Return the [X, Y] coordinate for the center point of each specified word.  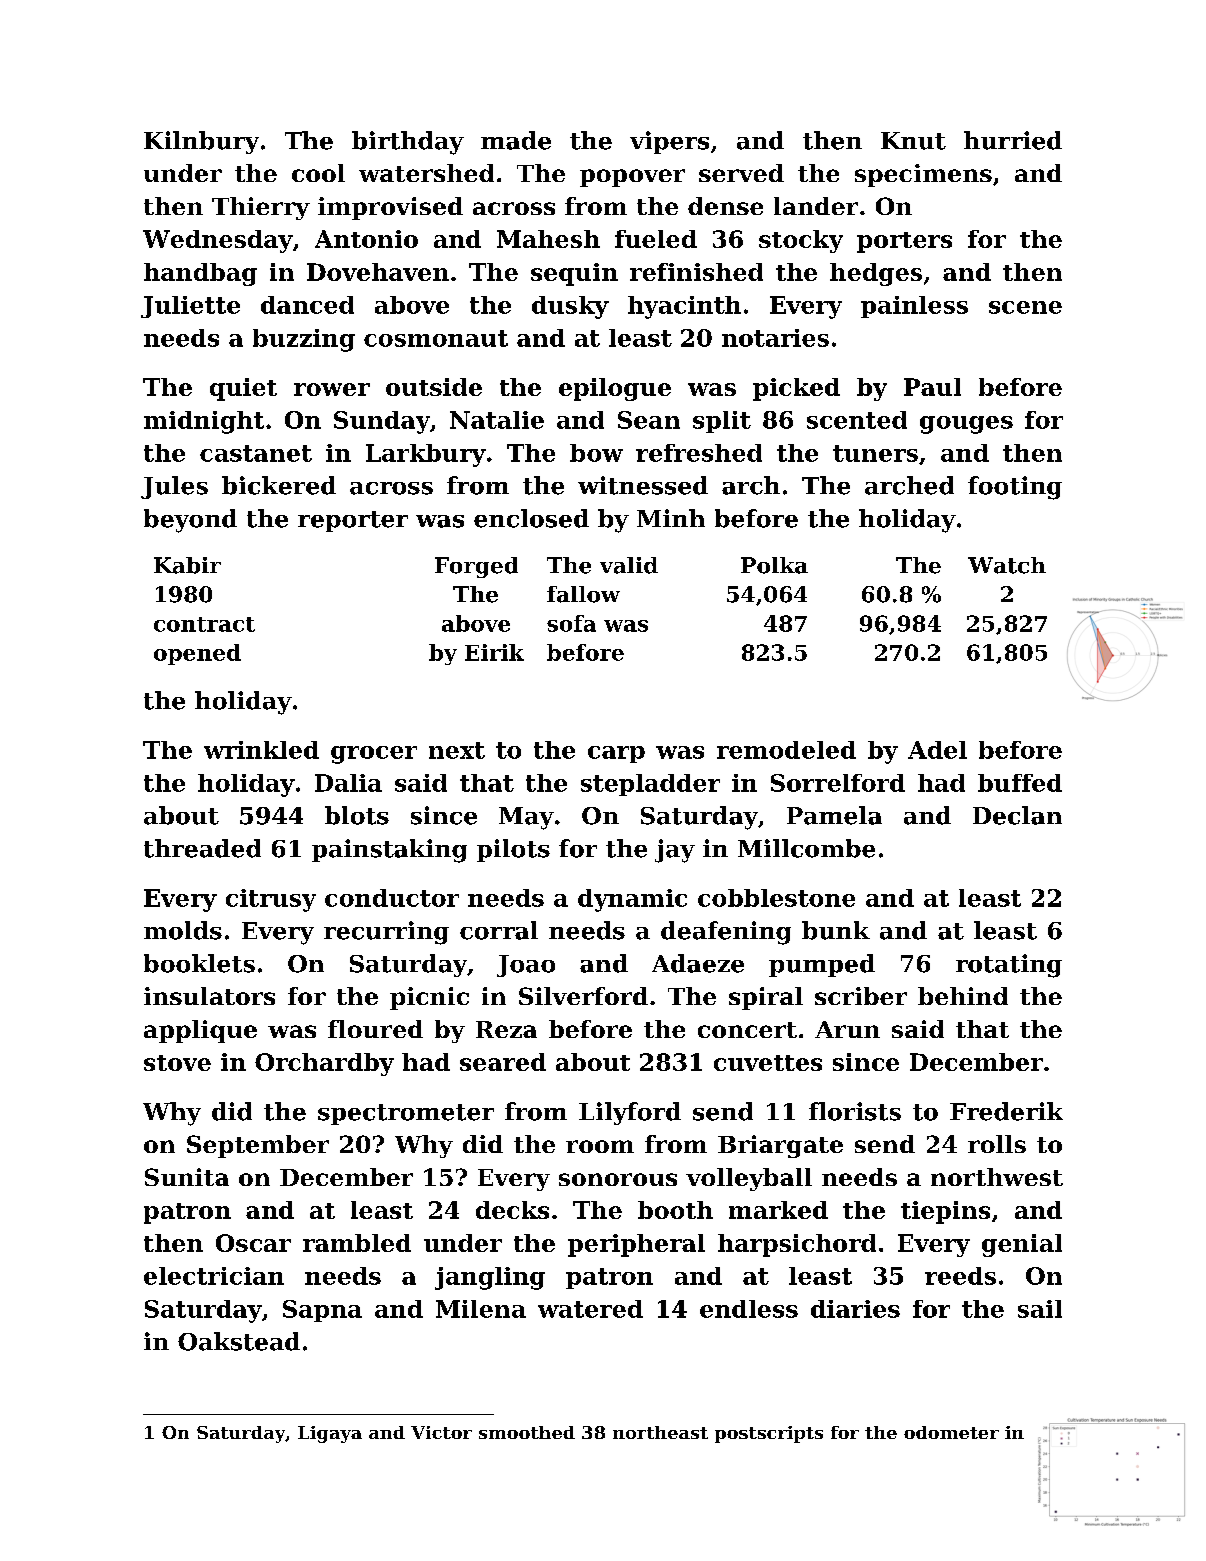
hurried [1013, 140]
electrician [214, 1276]
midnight [204, 422]
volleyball [749, 1179]
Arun [847, 1029]
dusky [570, 307]
